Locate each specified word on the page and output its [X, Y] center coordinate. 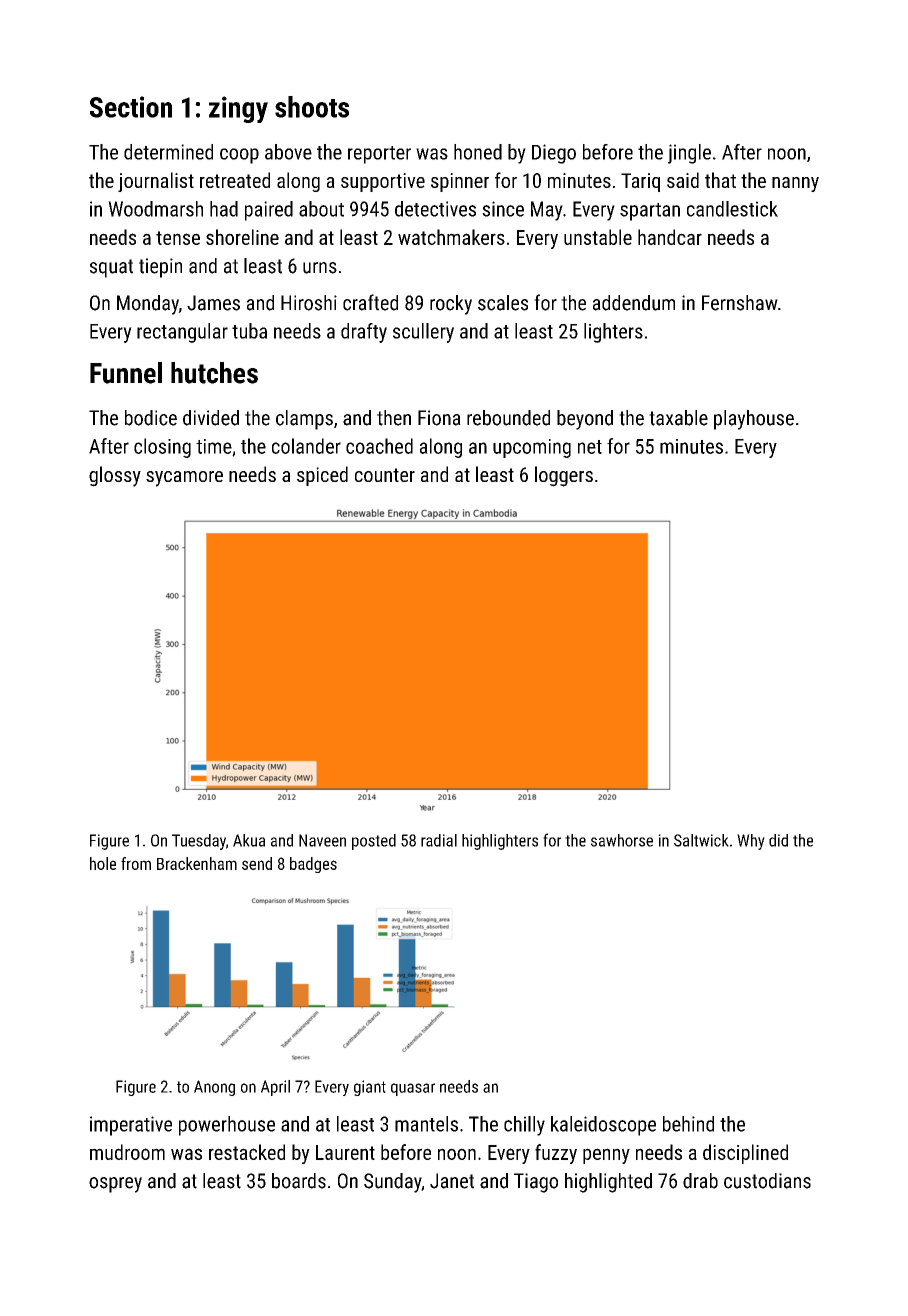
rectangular [182, 333]
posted [374, 842]
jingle [689, 154]
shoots [312, 107]
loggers [564, 476]
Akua [249, 840]
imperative [131, 1126]
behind [688, 1124]
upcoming [532, 448]
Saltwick [701, 840]
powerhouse [227, 1126]
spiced [322, 476]
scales [503, 303]
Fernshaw [740, 303]
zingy [238, 109]
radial [439, 840]
